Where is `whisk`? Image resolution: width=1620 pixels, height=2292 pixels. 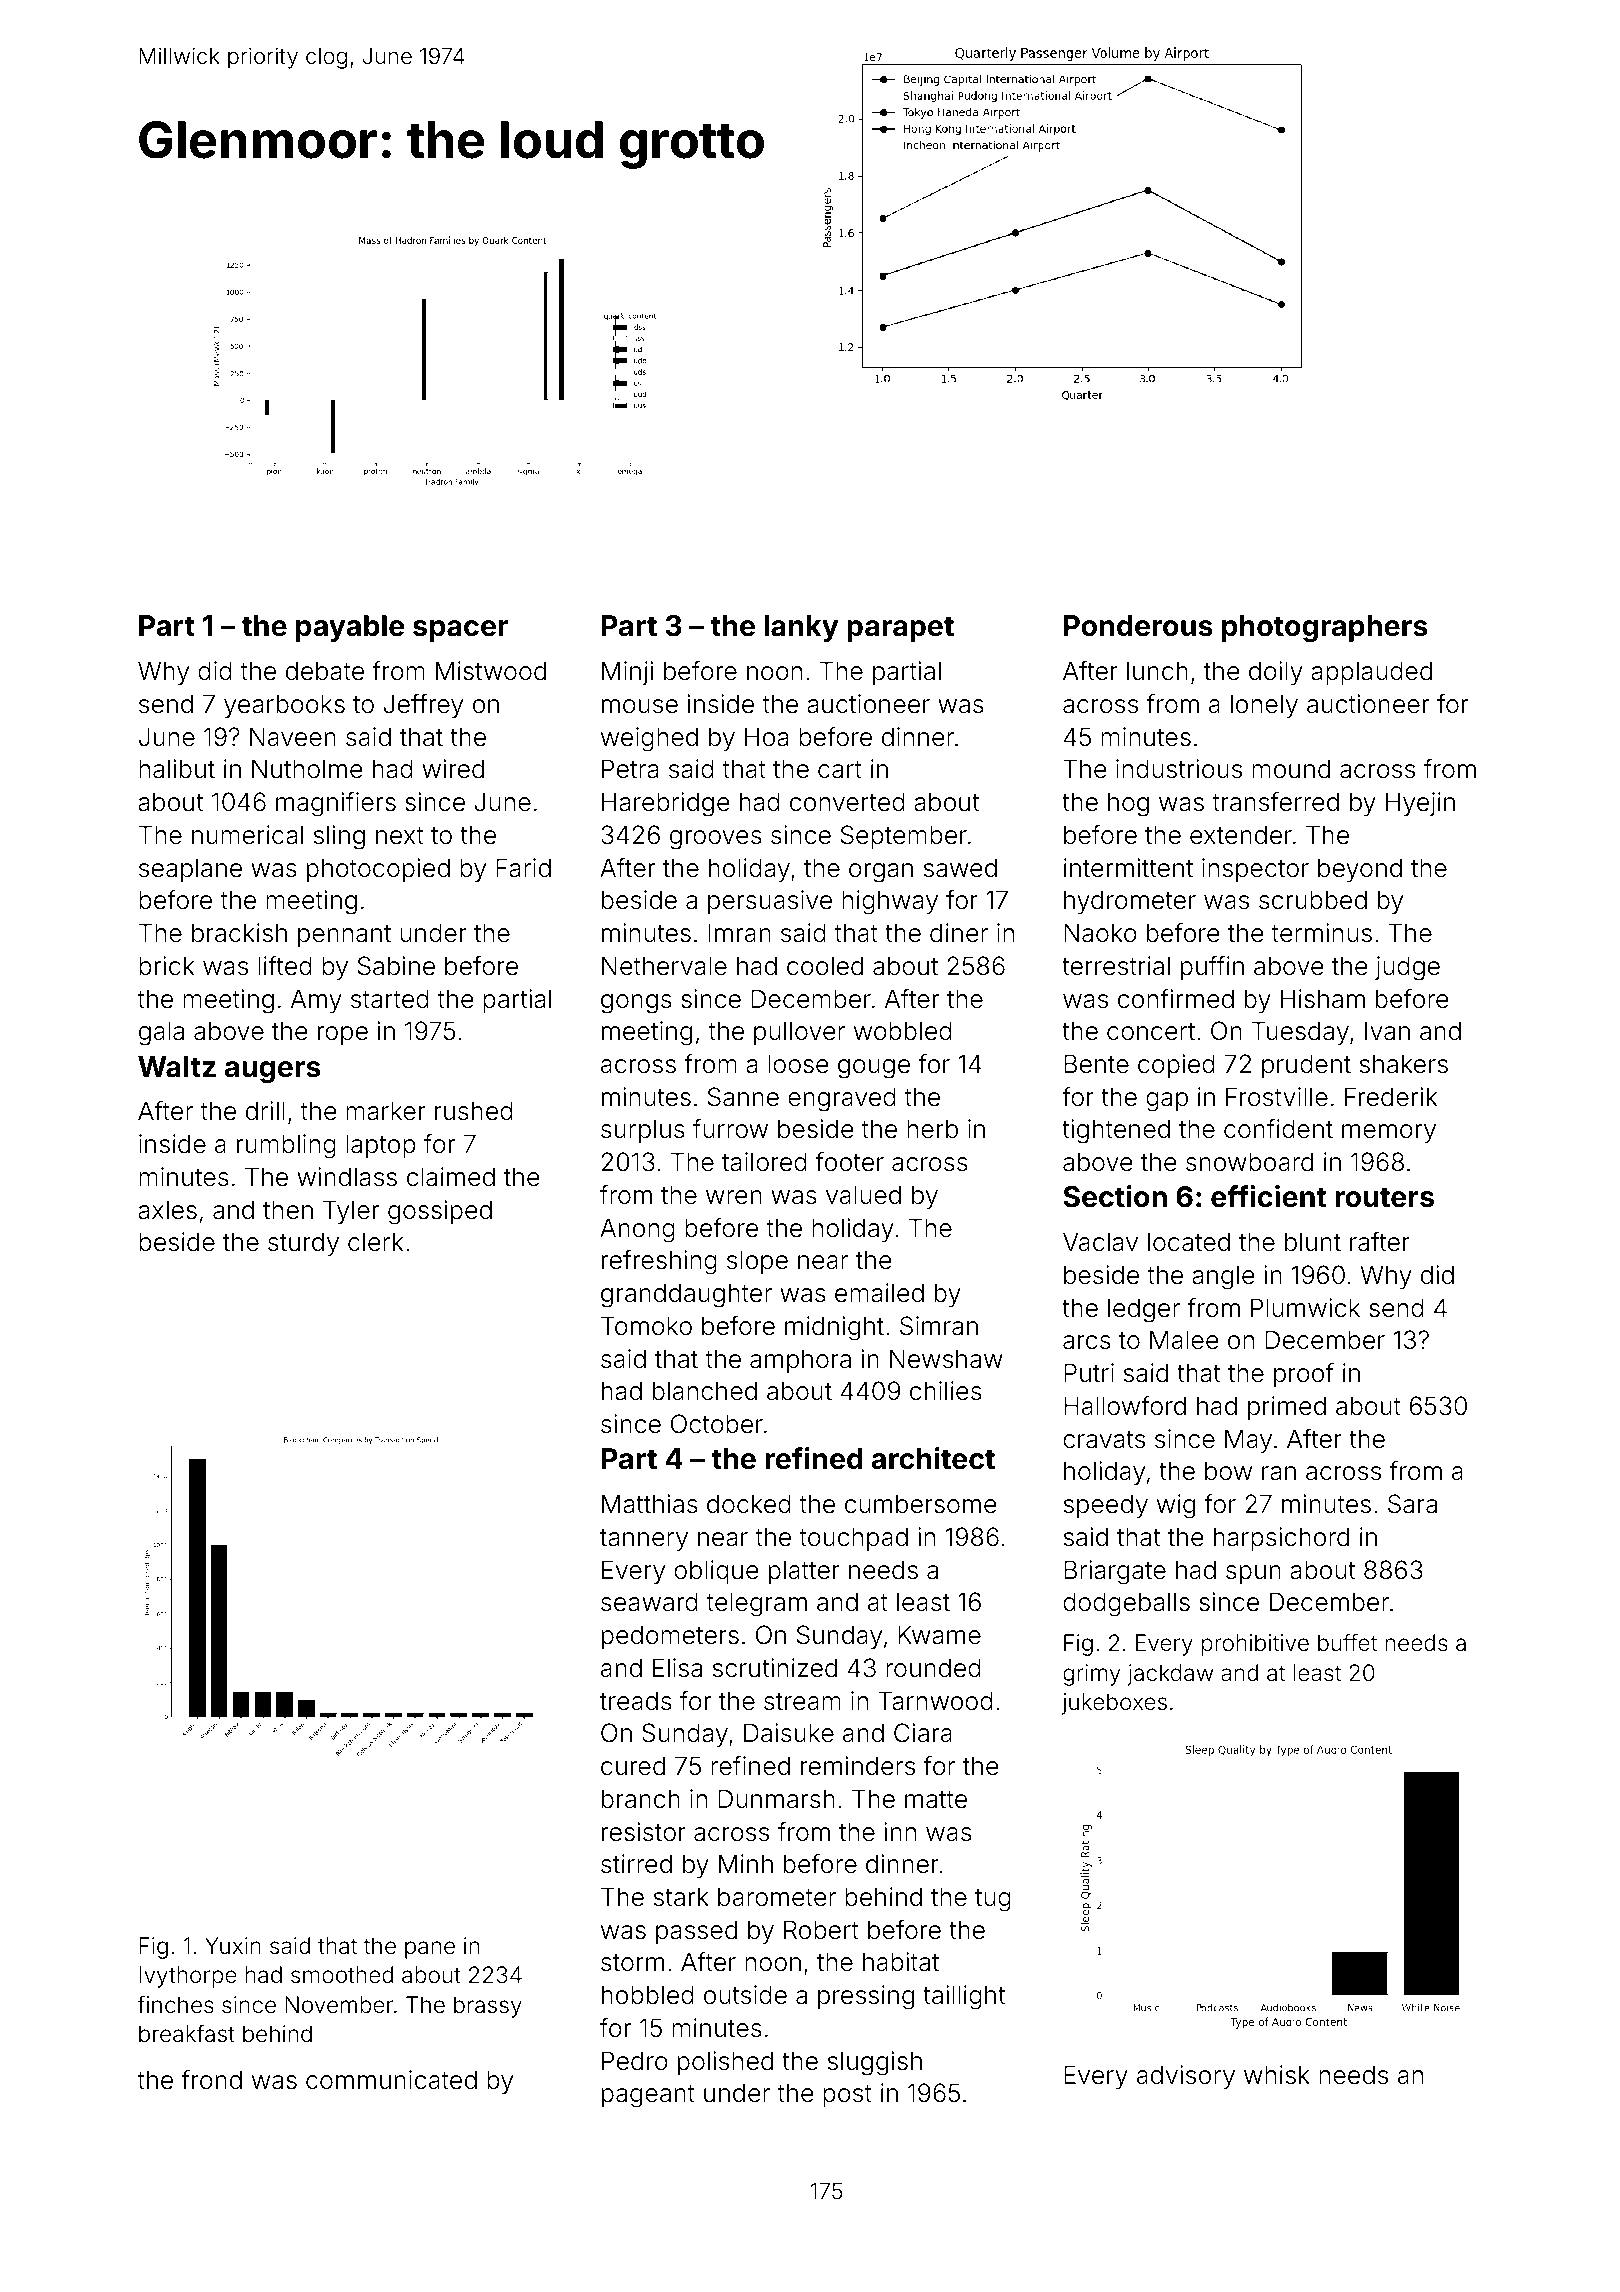 whisk is located at coordinates (1277, 2075).
